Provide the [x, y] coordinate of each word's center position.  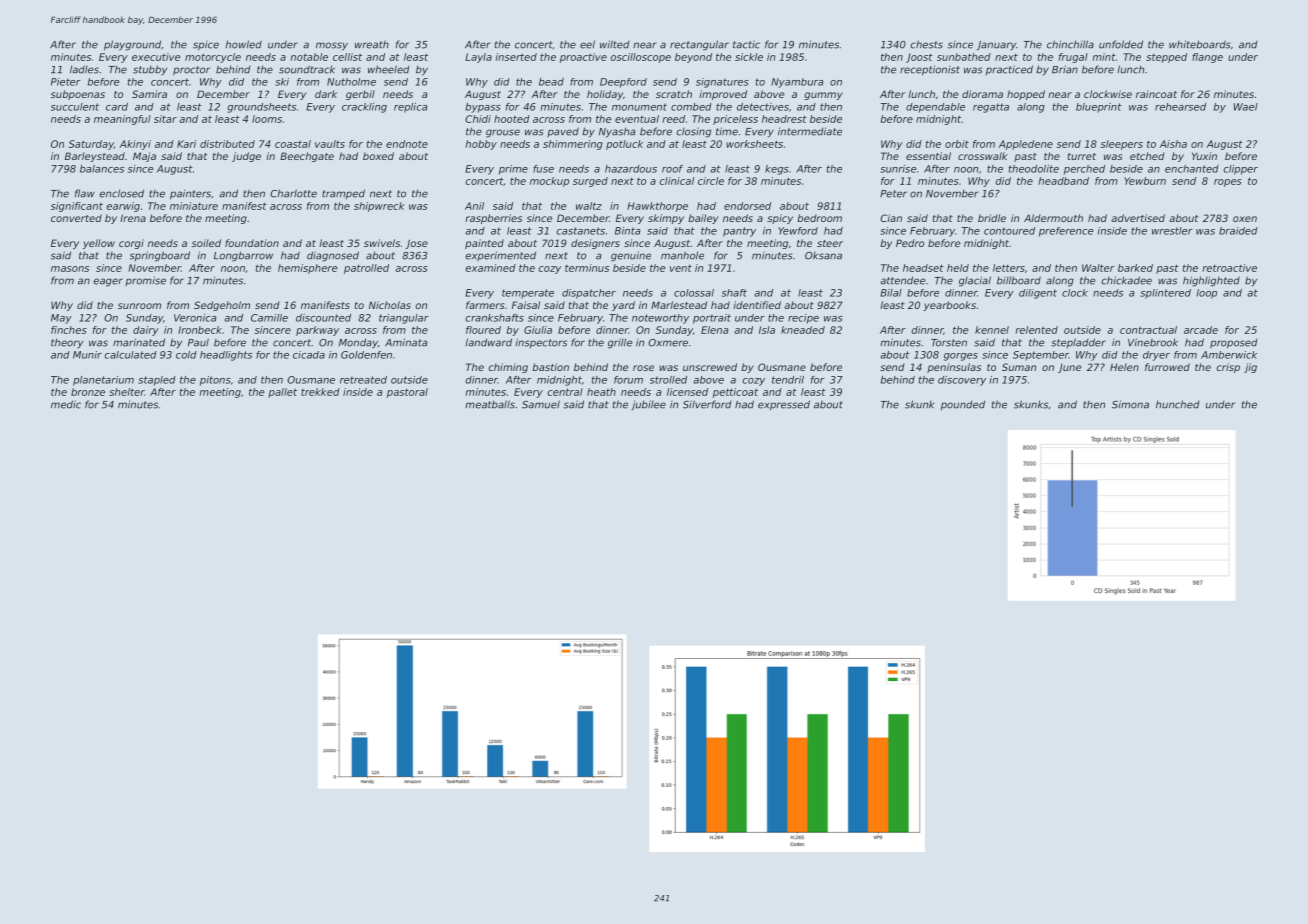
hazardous [631, 169]
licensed [687, 392]
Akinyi [135, 145]
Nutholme [351, 82]
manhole [682, 255]
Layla [478, 58]
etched [1147, 156]
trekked [320, 392]
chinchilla [1070, 44]
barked [1135, 268]
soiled [206, 243]
